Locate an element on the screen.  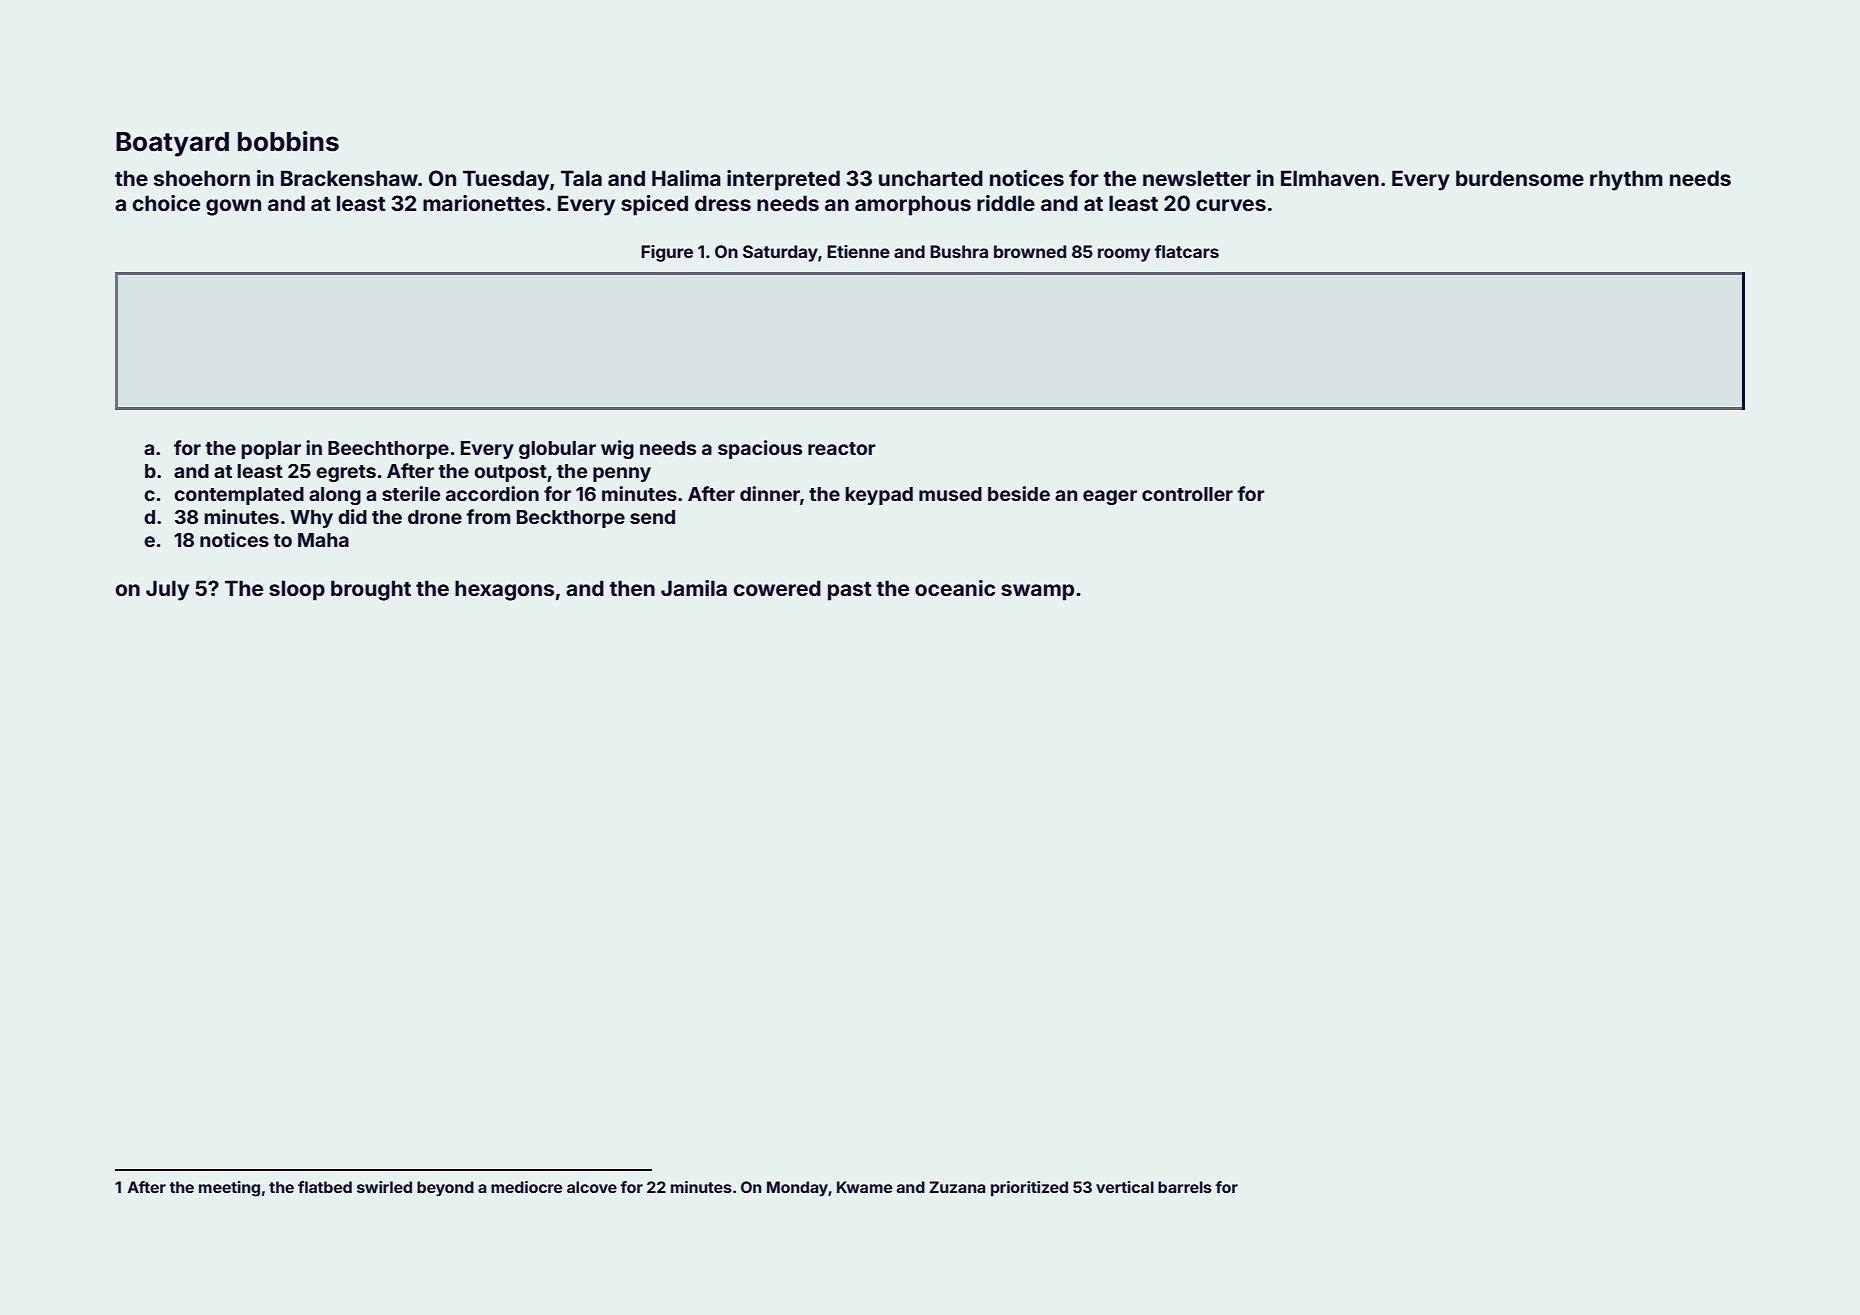
controller is located at coordinates (1187, 494).
